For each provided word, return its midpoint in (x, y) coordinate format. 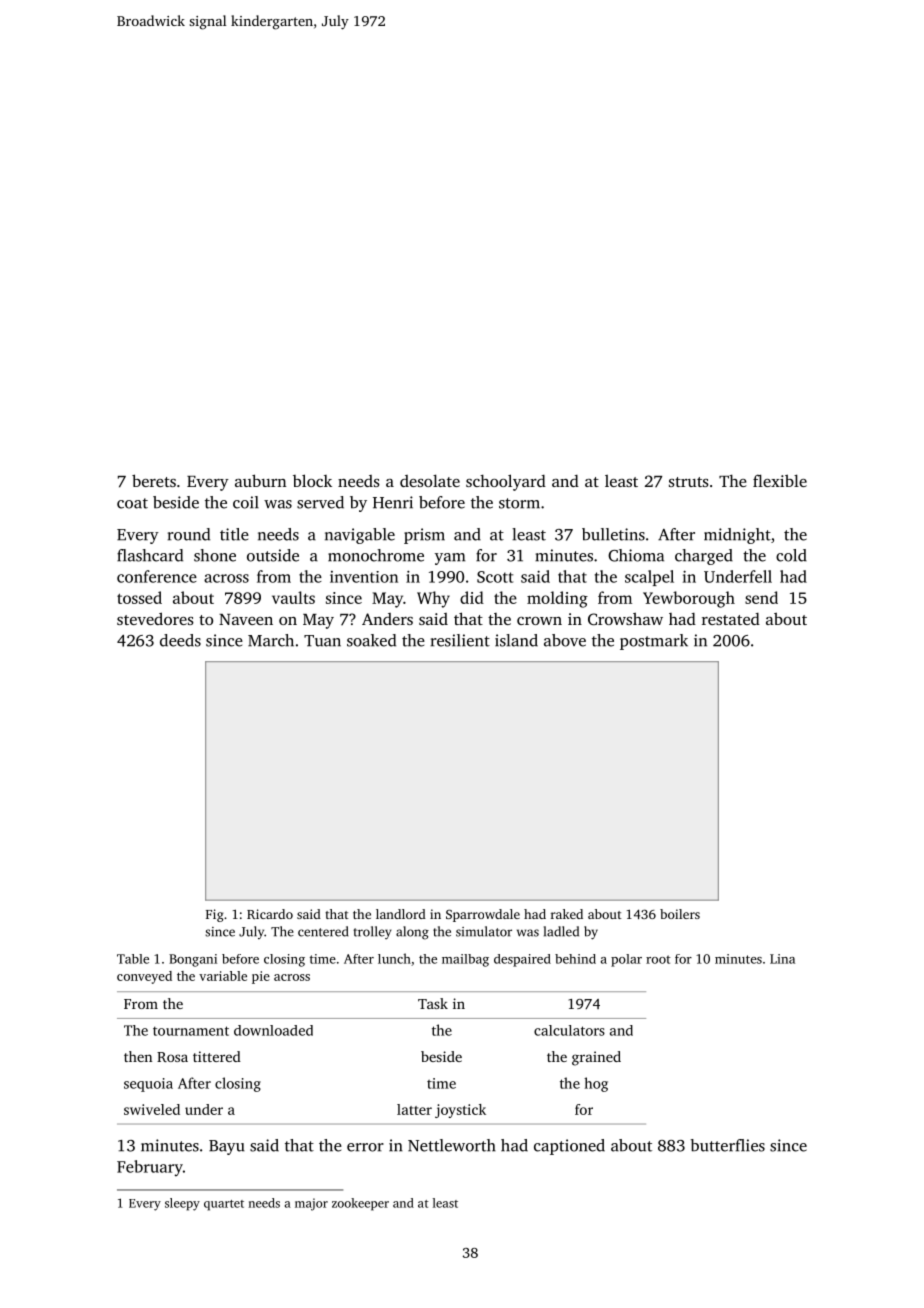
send (761, 597)
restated (731, 619)
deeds (180, 640)
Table (133, 959)
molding (557, 599)
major (311, 1204)
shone (215, 555)
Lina (782, 959)
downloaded (273, 1030)
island (516, 640)
